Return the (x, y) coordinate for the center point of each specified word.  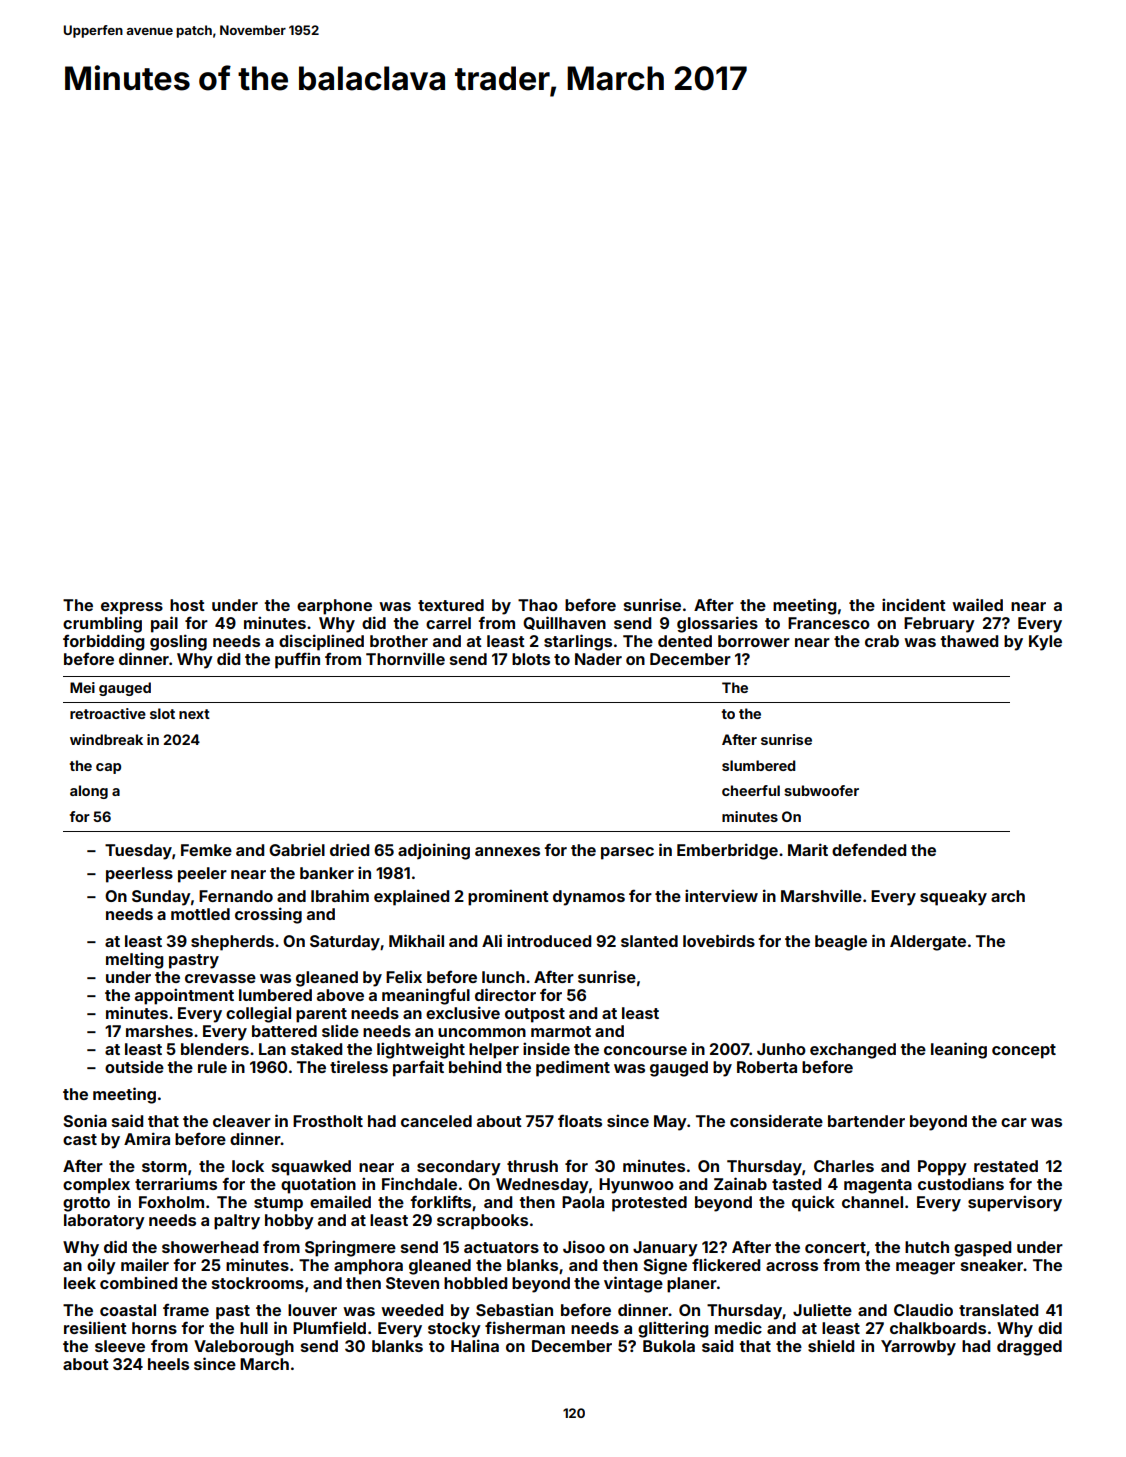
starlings (578, 642)
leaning (959, 1050)
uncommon (482, 1032)
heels (168, 1364)
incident (914, 604)
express (132, 608)
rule (212, 1067)
